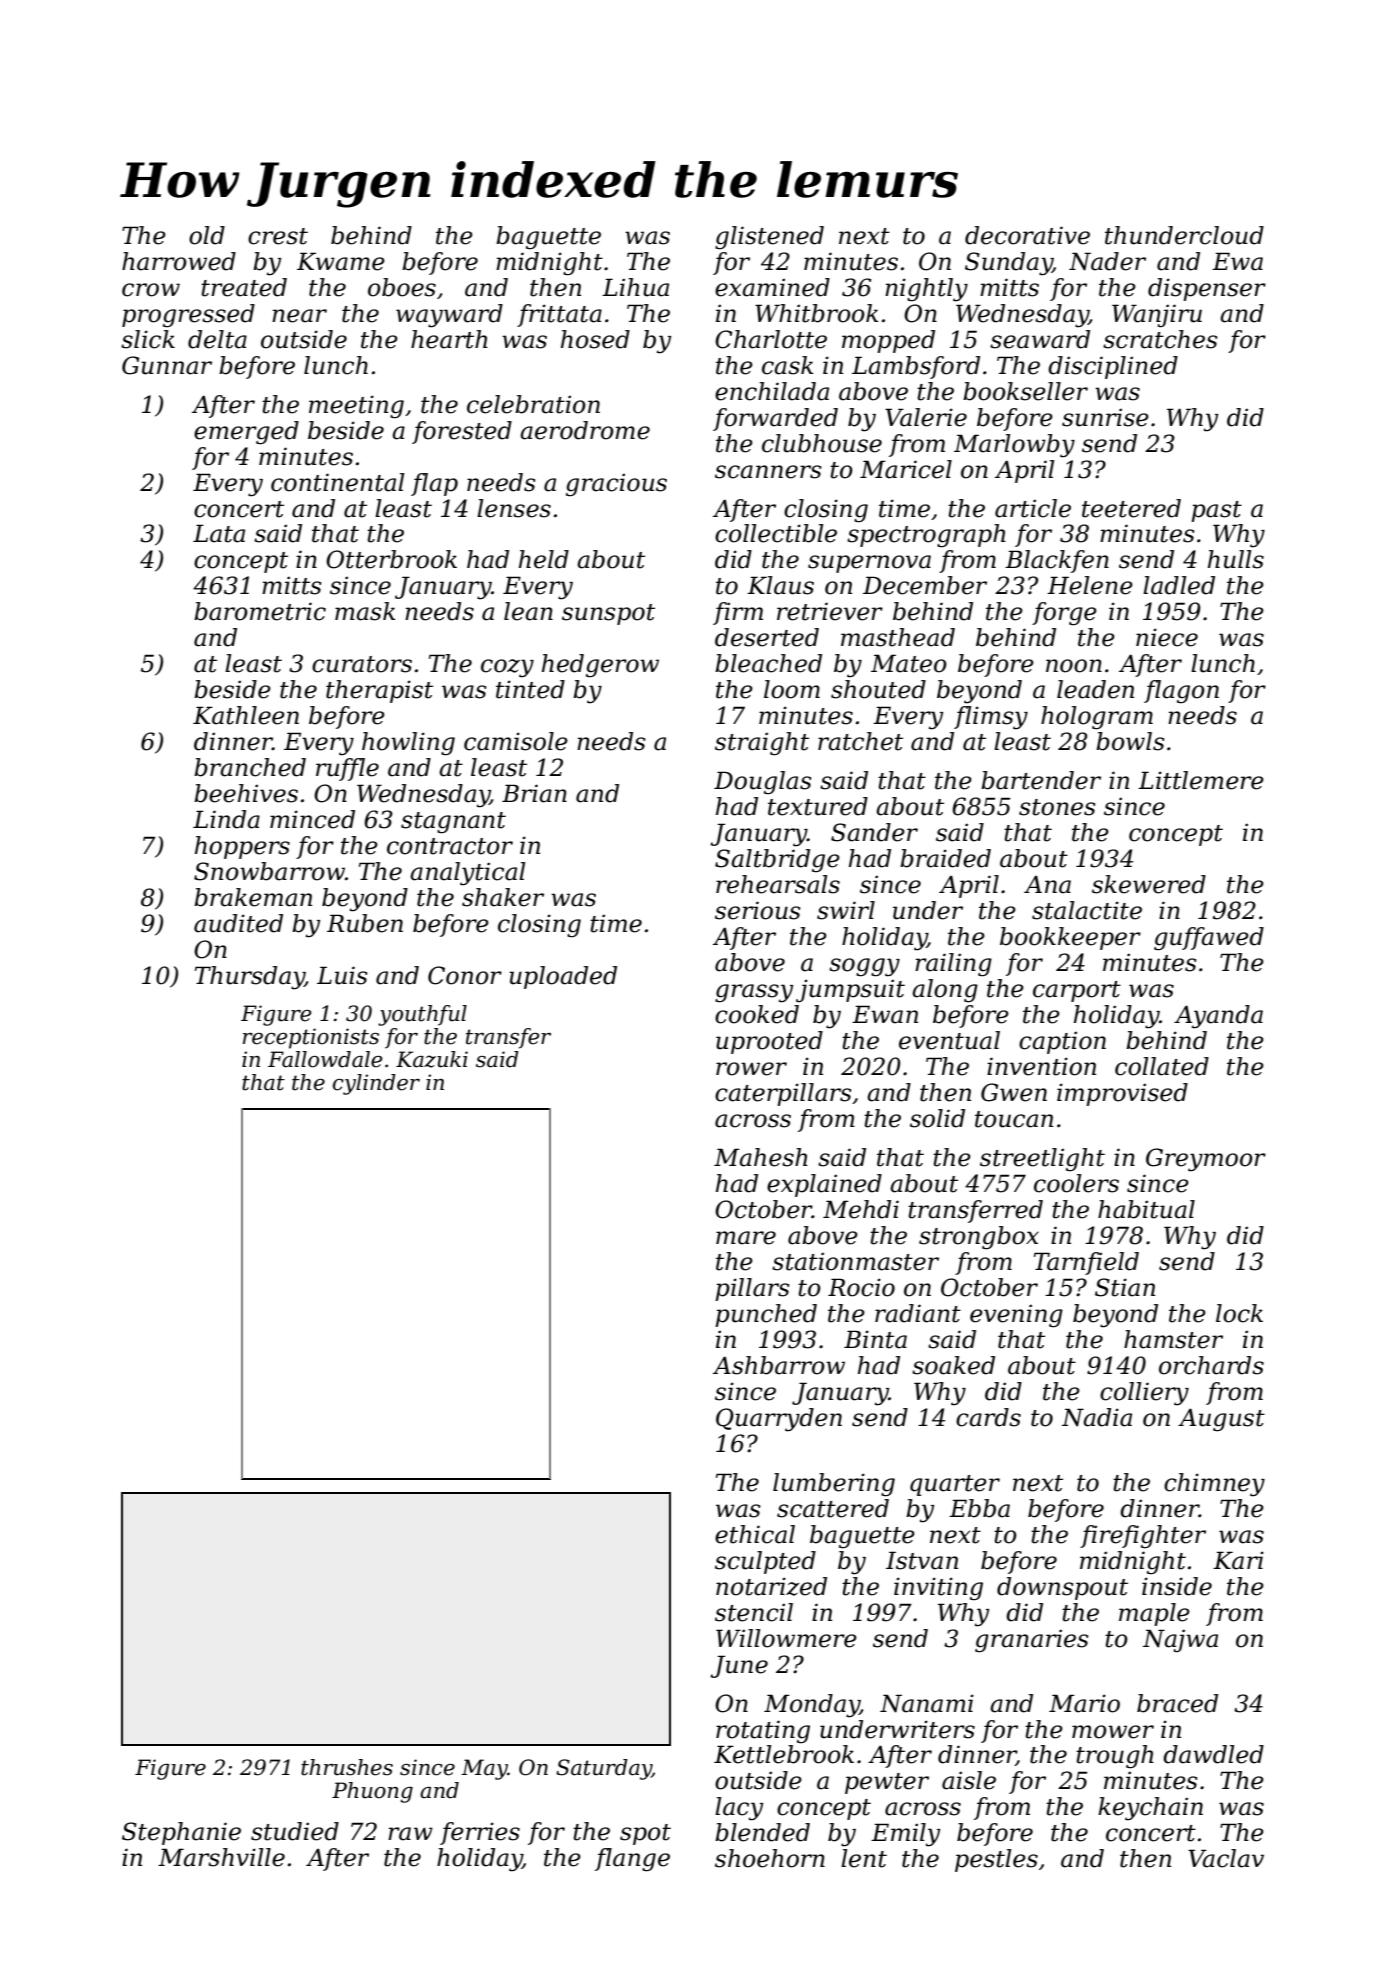 This document has height=1969, width=1386. What do you see at coordinates (754, 1612) in the document?
I see `stencil` at bounding box center [754, 1612].
